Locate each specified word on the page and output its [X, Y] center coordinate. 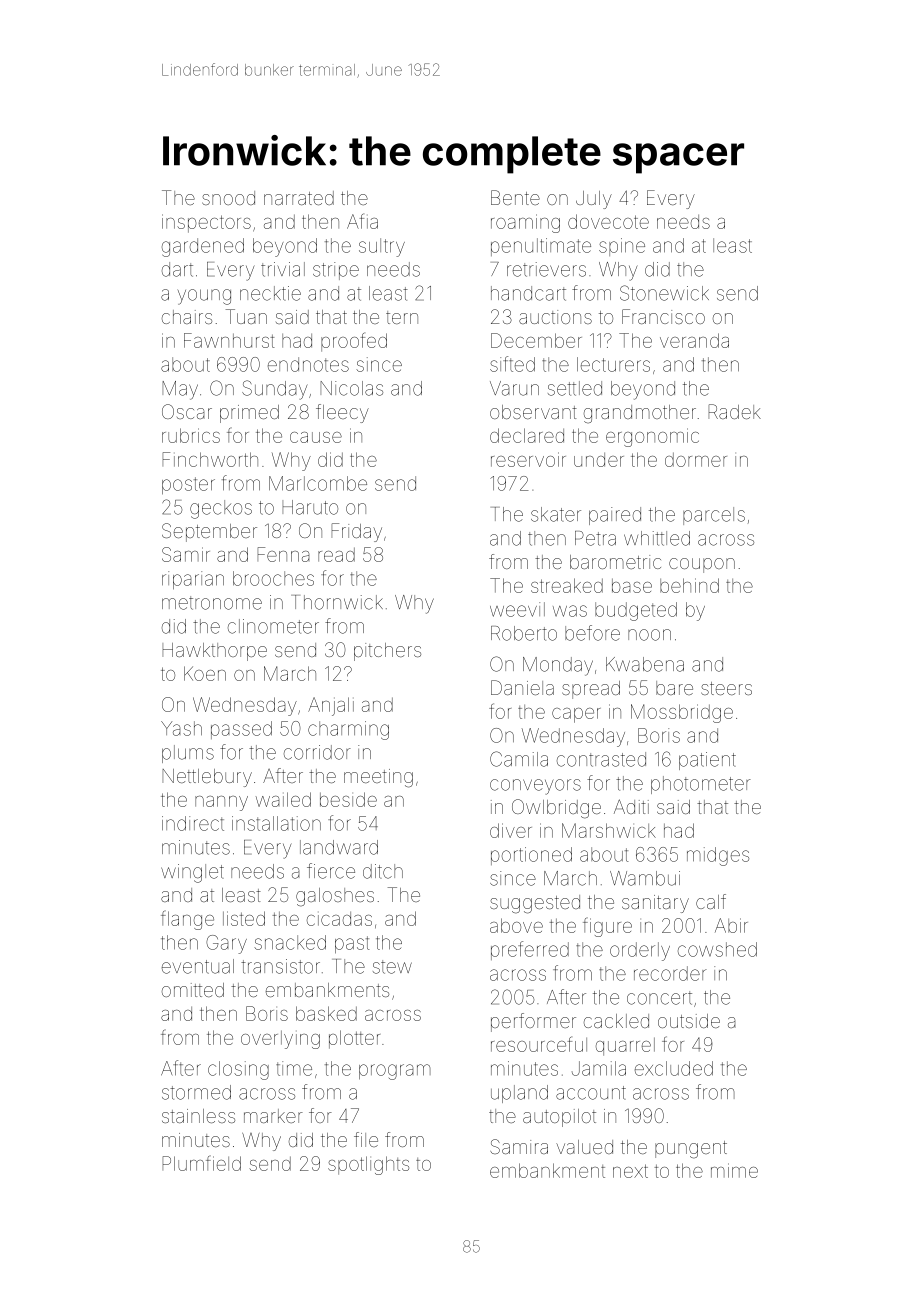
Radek [734, 411]
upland [519, 1094]
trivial [283, 269]
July [594, 200]
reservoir [528, 459]
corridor [317, 752]
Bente [515, 197]
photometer [701, 785]
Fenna [283, 554]
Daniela [522, 687]
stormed [196, 1092]
